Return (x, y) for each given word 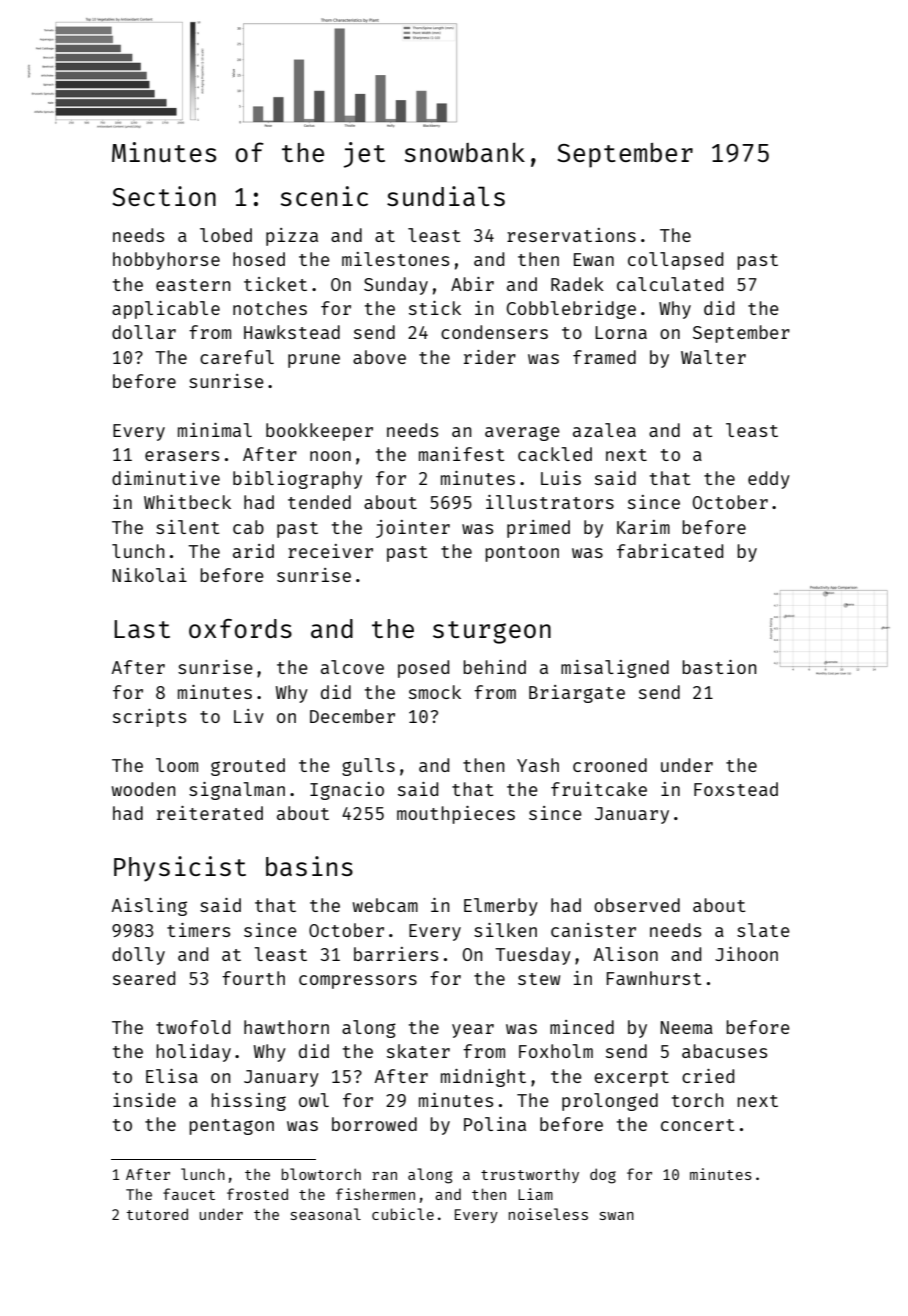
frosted (257, 1194)
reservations (571, 235)
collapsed (675, 261)
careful (237, 357)
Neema (687, 1027)
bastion (719, 667)
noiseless (548, 1214)
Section (164, 196)
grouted (248, 767)
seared (144, 978)
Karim (643, 527)
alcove (352, 667)
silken (505, 930)
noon (330, 456)
